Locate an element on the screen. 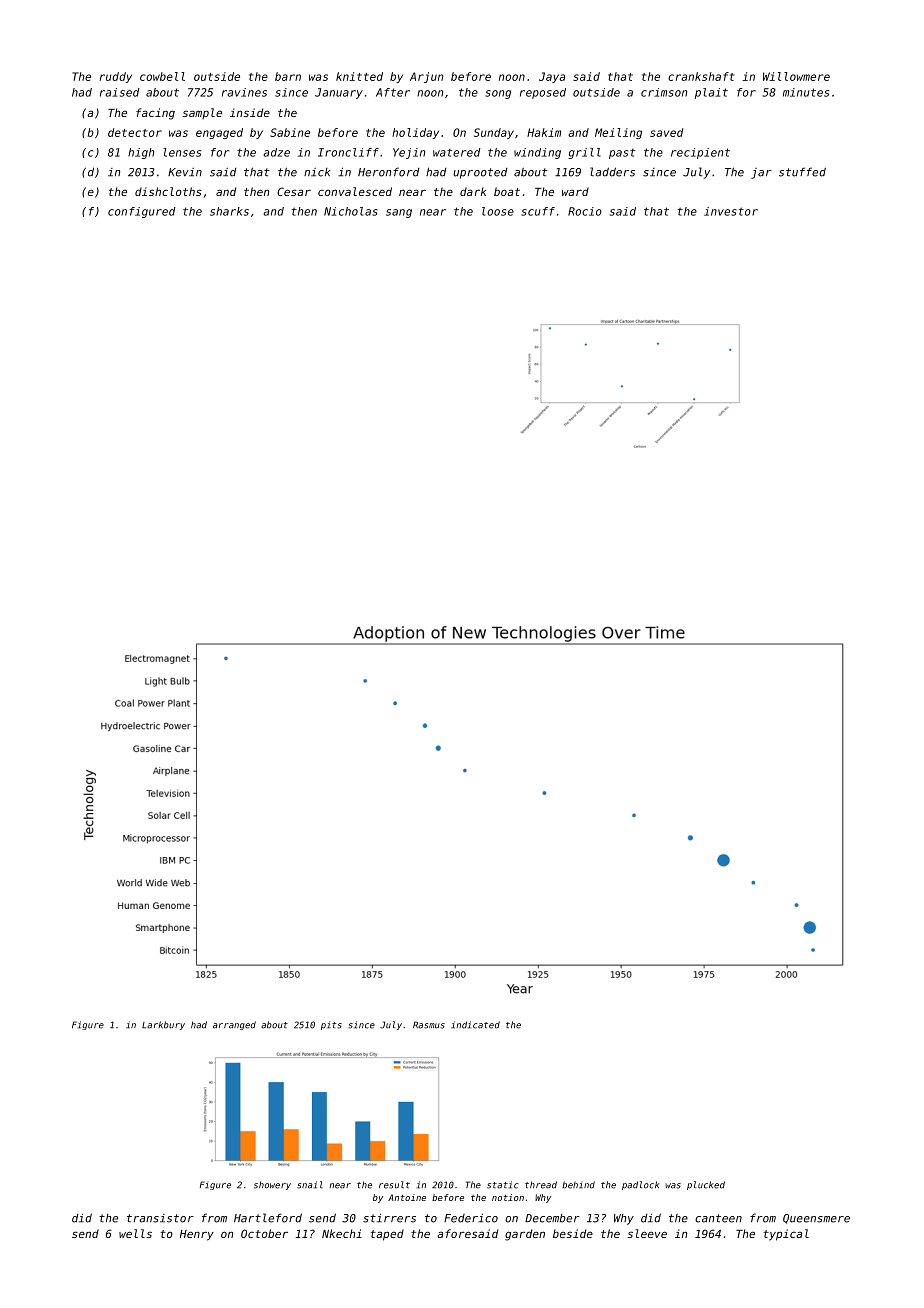 This screenshot has width=924, height=1308. arranged is located at coordinates (234, 1025).
